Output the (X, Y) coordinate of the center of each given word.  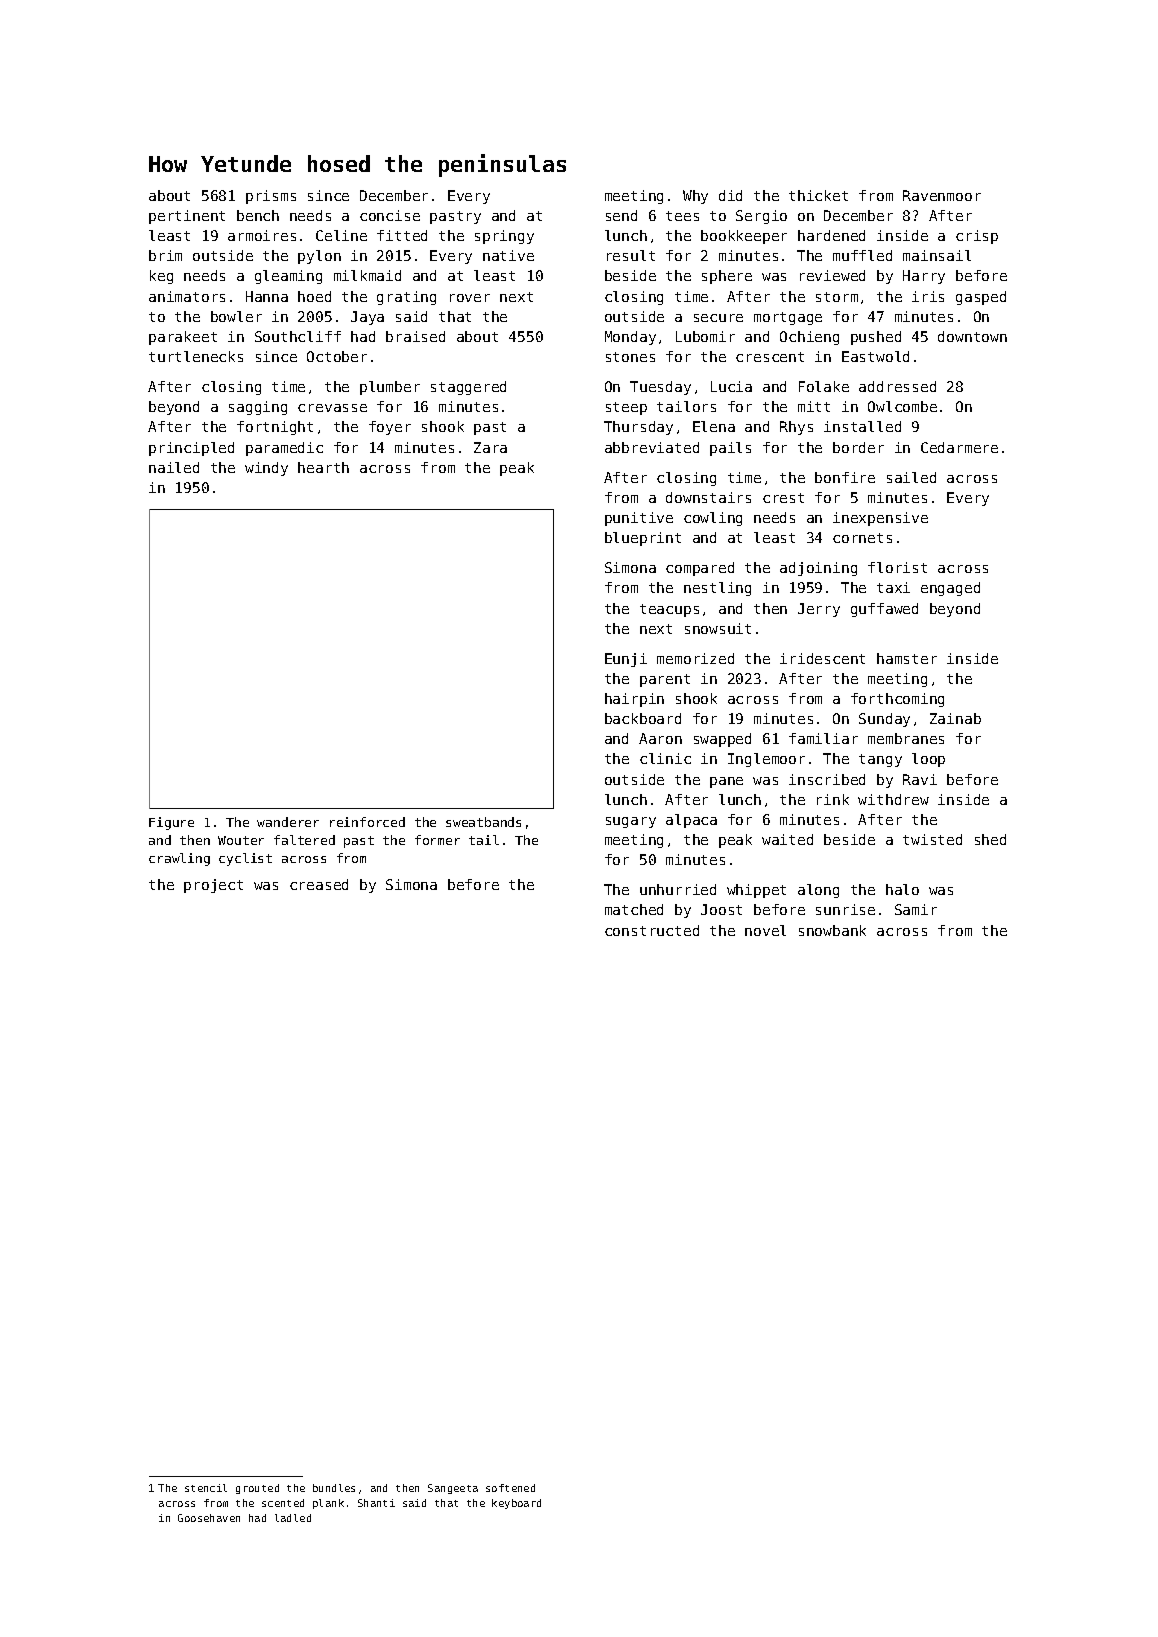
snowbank (832, 930)
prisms (271, 197)
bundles (334, 1488)
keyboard (516, 1504)
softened (510, 1488)
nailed (174, 467)
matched (634, 909)
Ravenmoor (942, 195)
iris (928, 296)
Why (695, 197)
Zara (490, 447)
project (213, 886)
